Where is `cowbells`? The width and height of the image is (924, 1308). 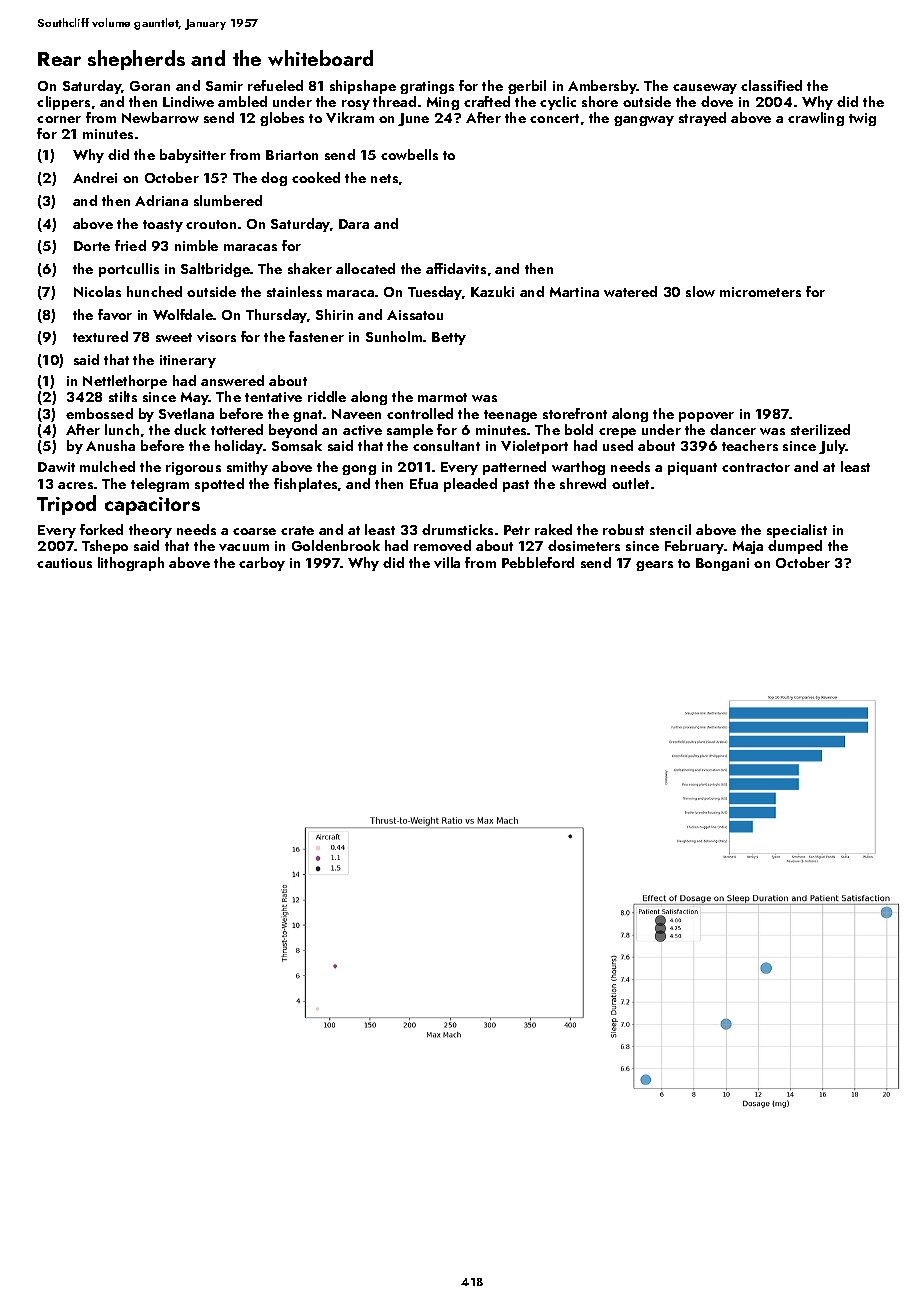
cowbells is located at coordinates (409, 154).
